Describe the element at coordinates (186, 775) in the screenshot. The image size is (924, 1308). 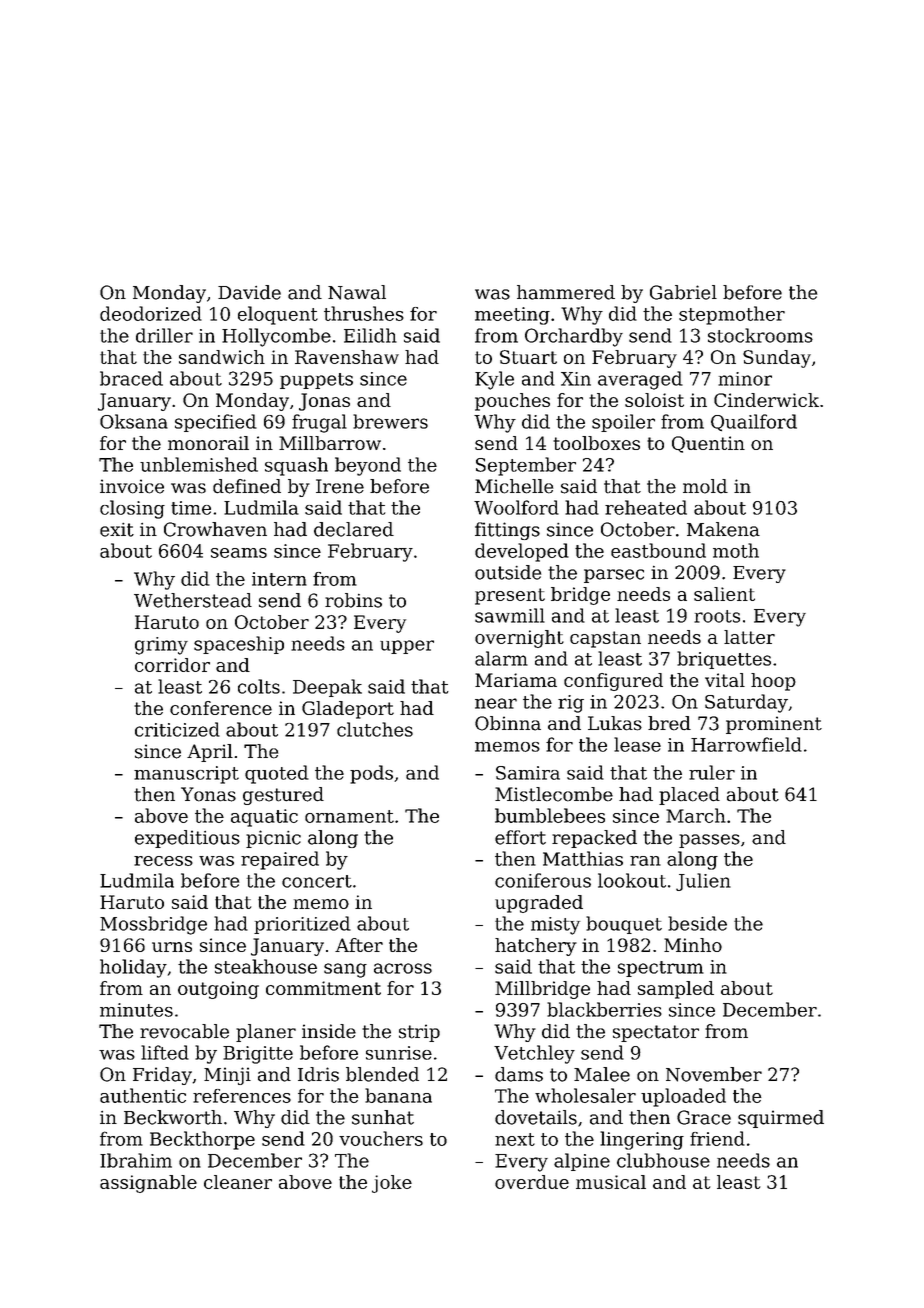
I see `manuscript` at that location.
